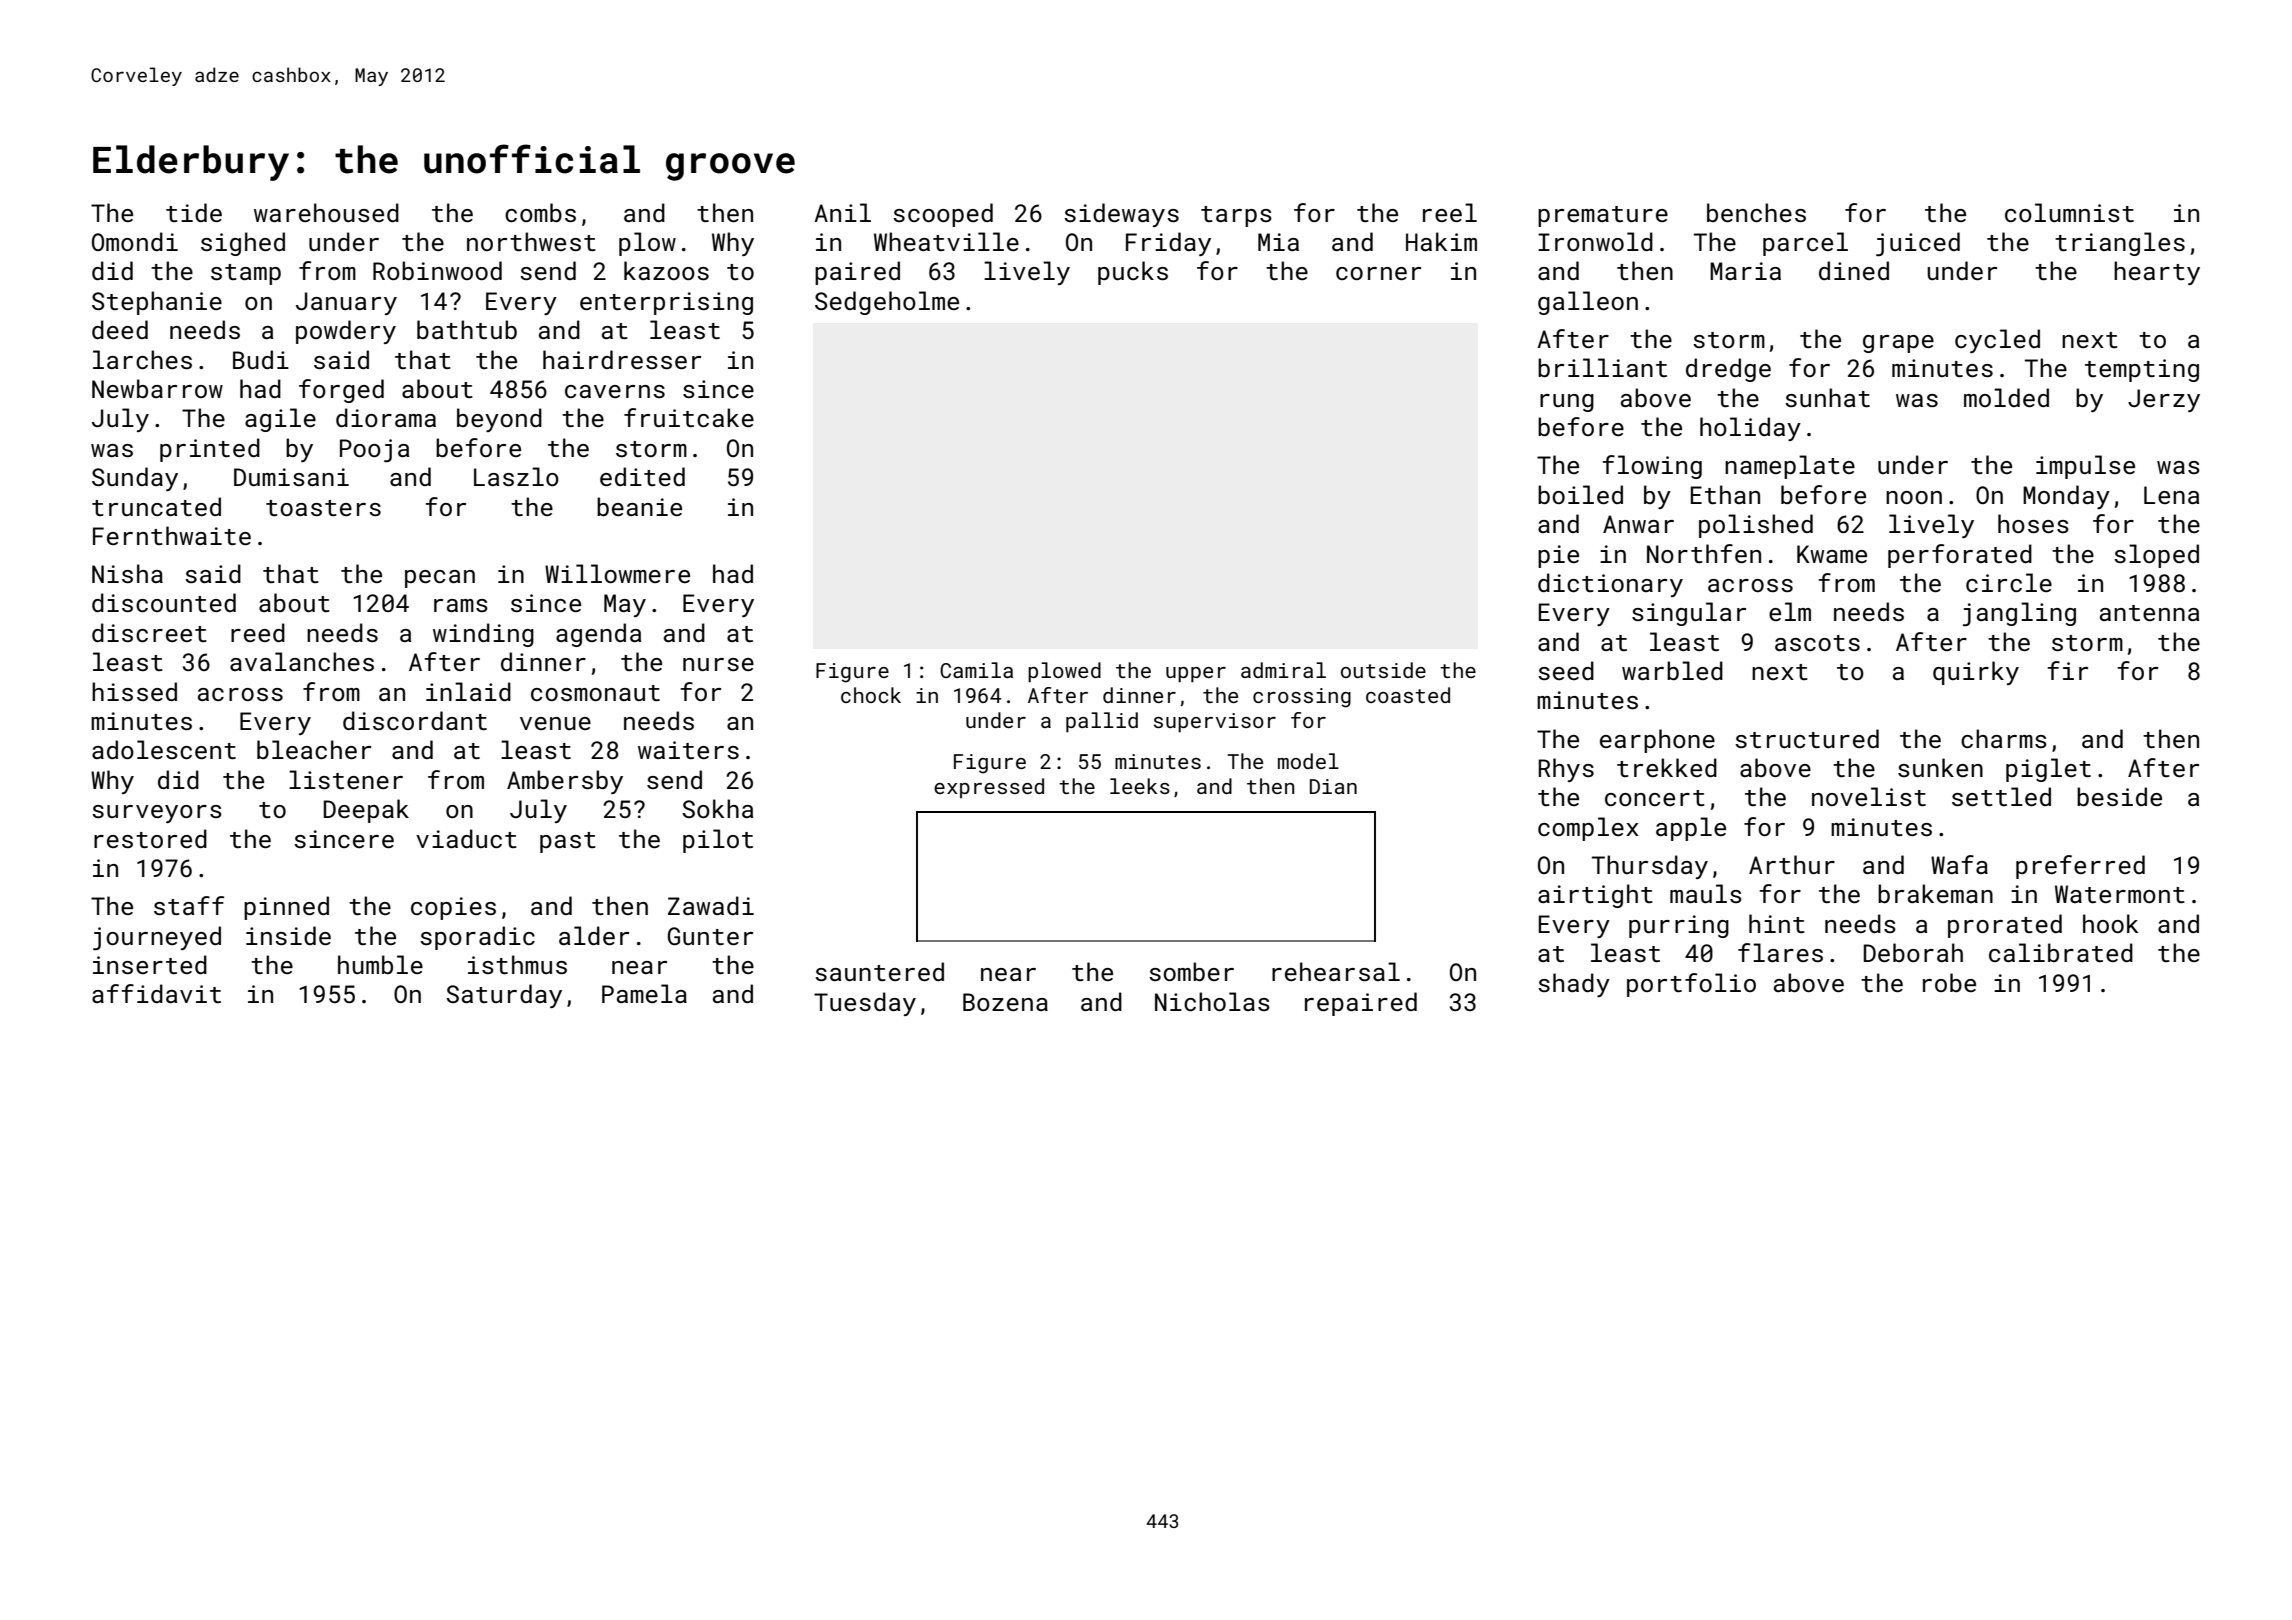 Image resolution: width=2292 pixels, height=1620 pixels. I want to click on juiced, so click(1918, 244).
